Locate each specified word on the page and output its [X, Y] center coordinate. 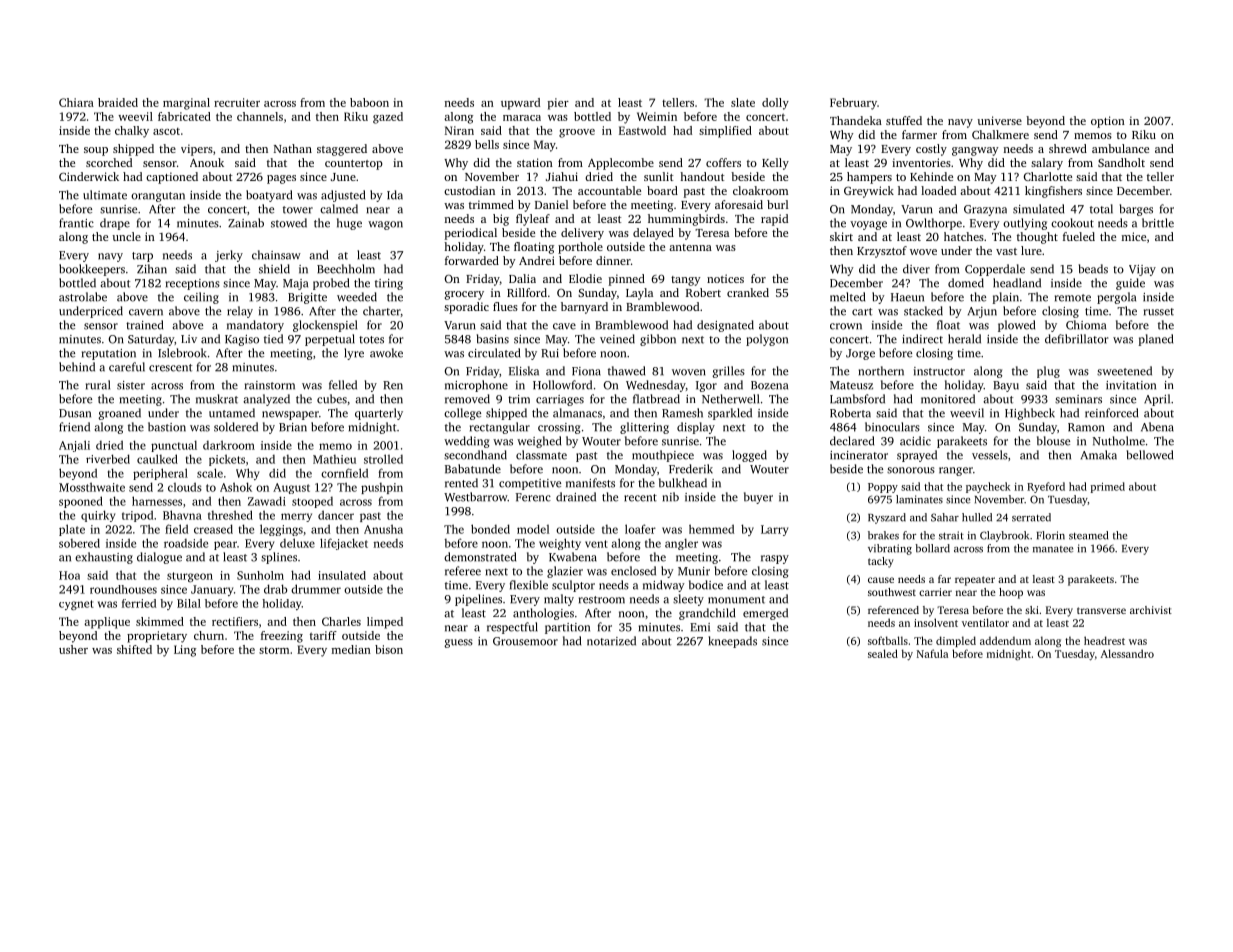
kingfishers [1053, 192]
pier [558, 104]
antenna [690, 247]
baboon [369, 102]
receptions [193, 284]
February [853, 104]
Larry [774, 530]
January [212, 590]
